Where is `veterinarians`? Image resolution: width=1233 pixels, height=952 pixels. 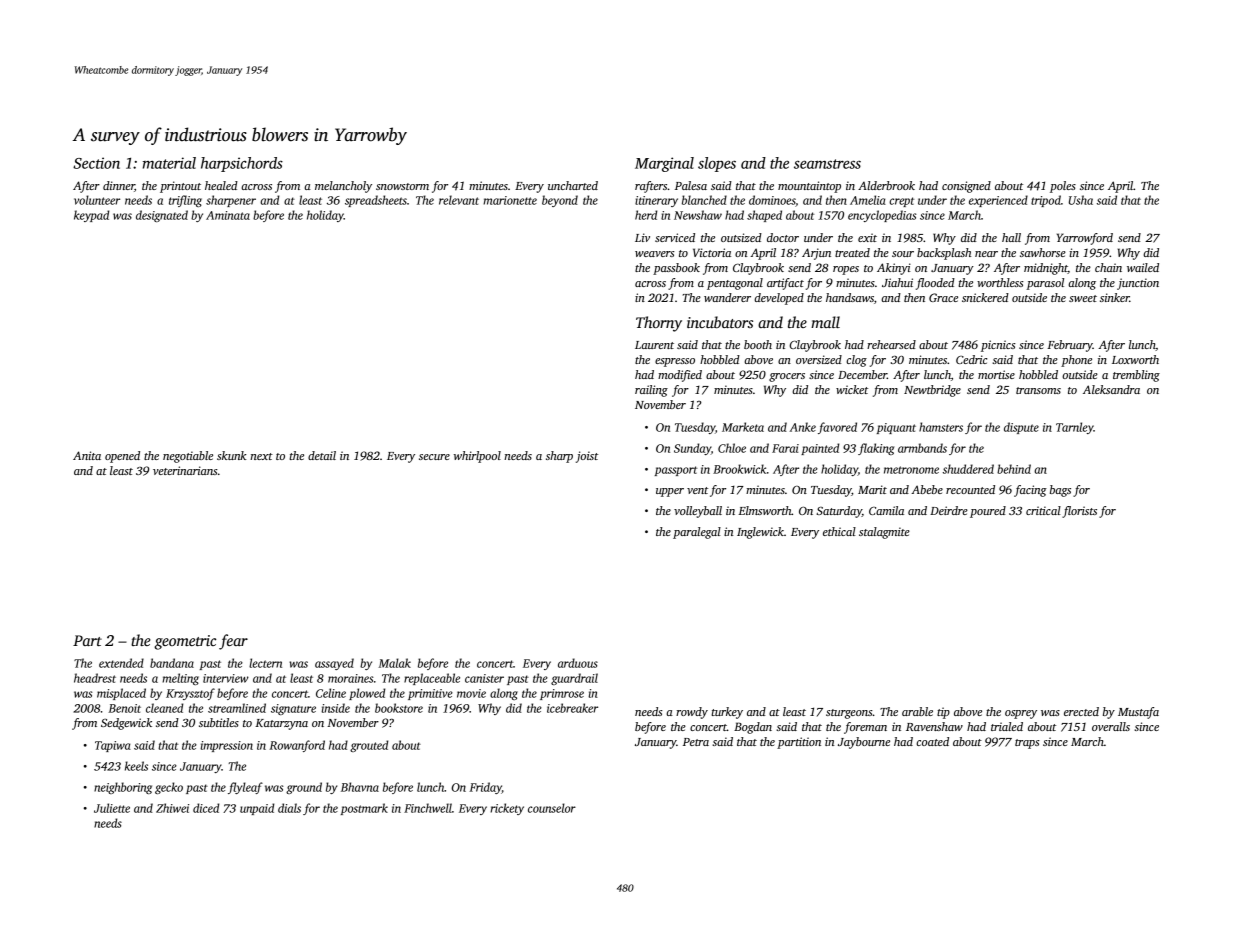
veterinarians is located at coordinates (185, 470).
